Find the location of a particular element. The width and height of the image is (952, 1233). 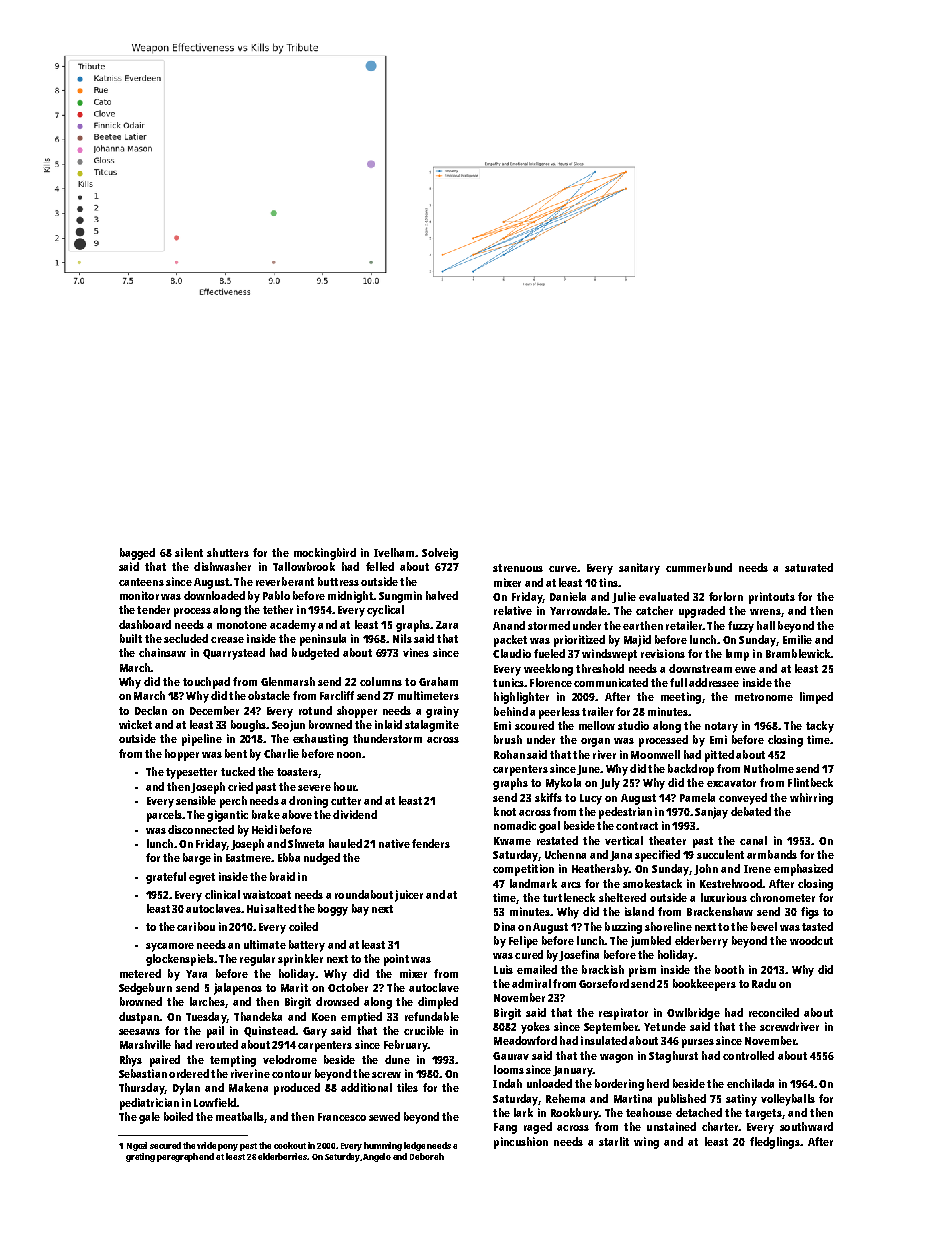

seesaws is located at coordinates (139, 1032).
